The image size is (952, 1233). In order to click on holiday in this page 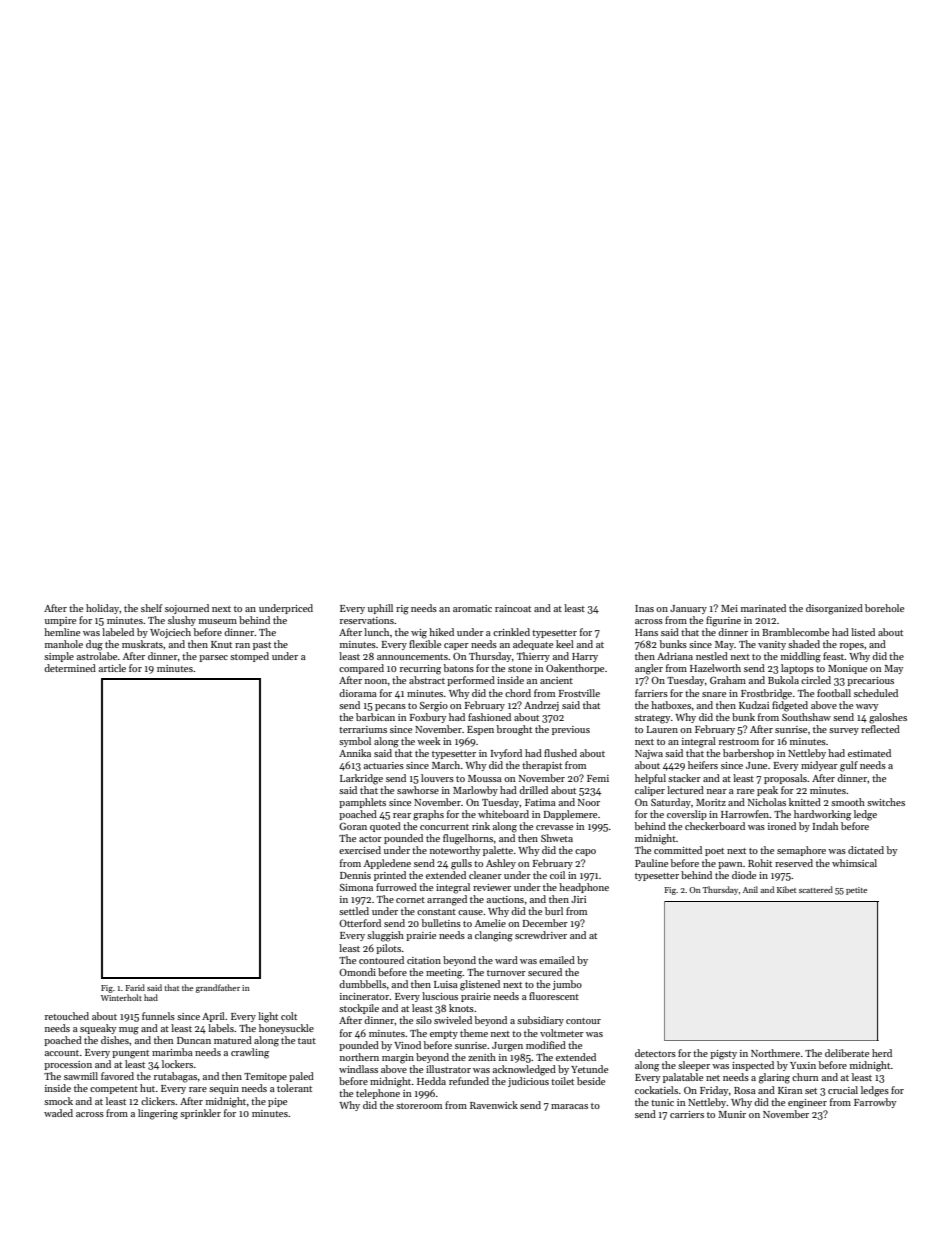, I will do `click(102, 609)`.
